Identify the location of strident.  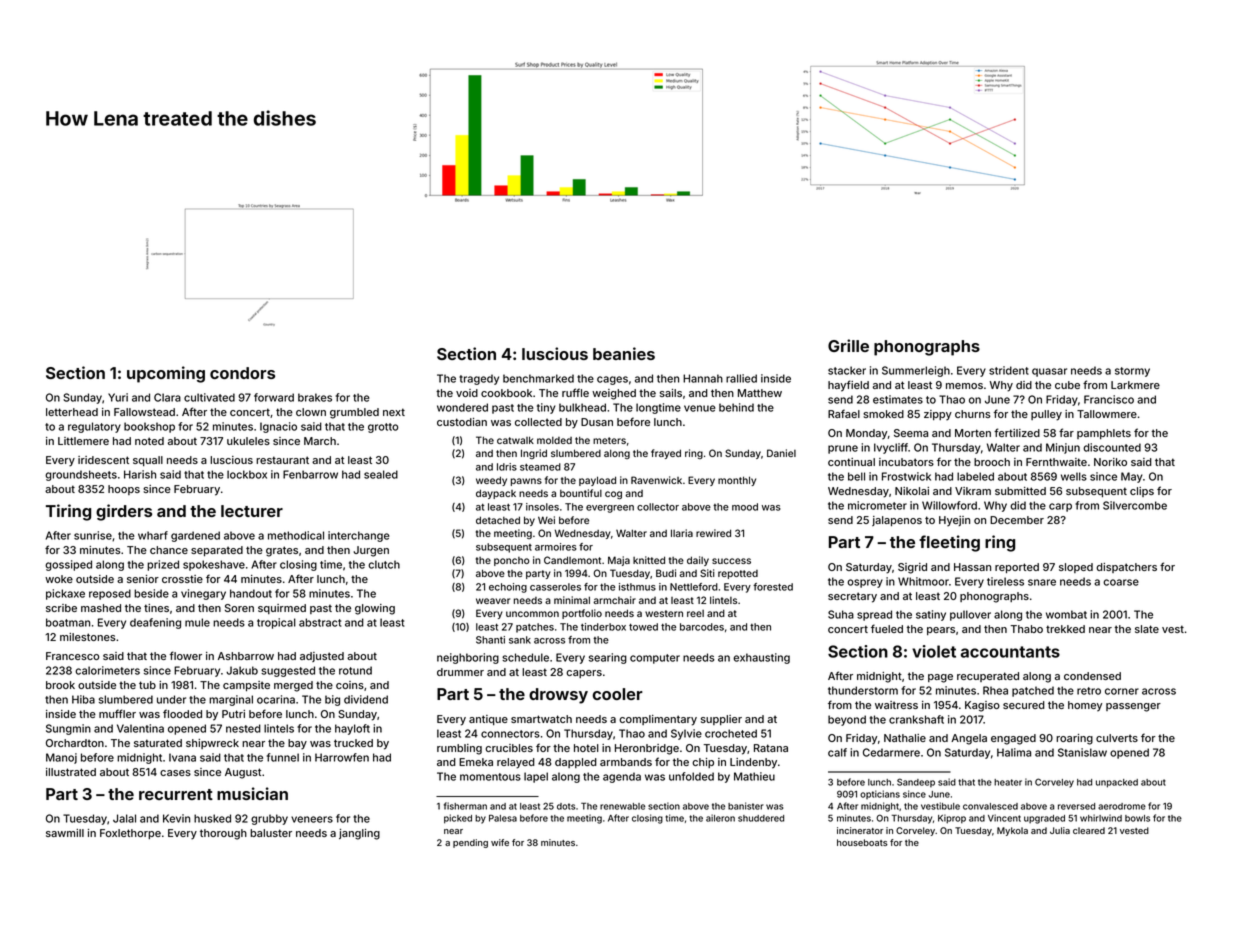
(1009, 370).
